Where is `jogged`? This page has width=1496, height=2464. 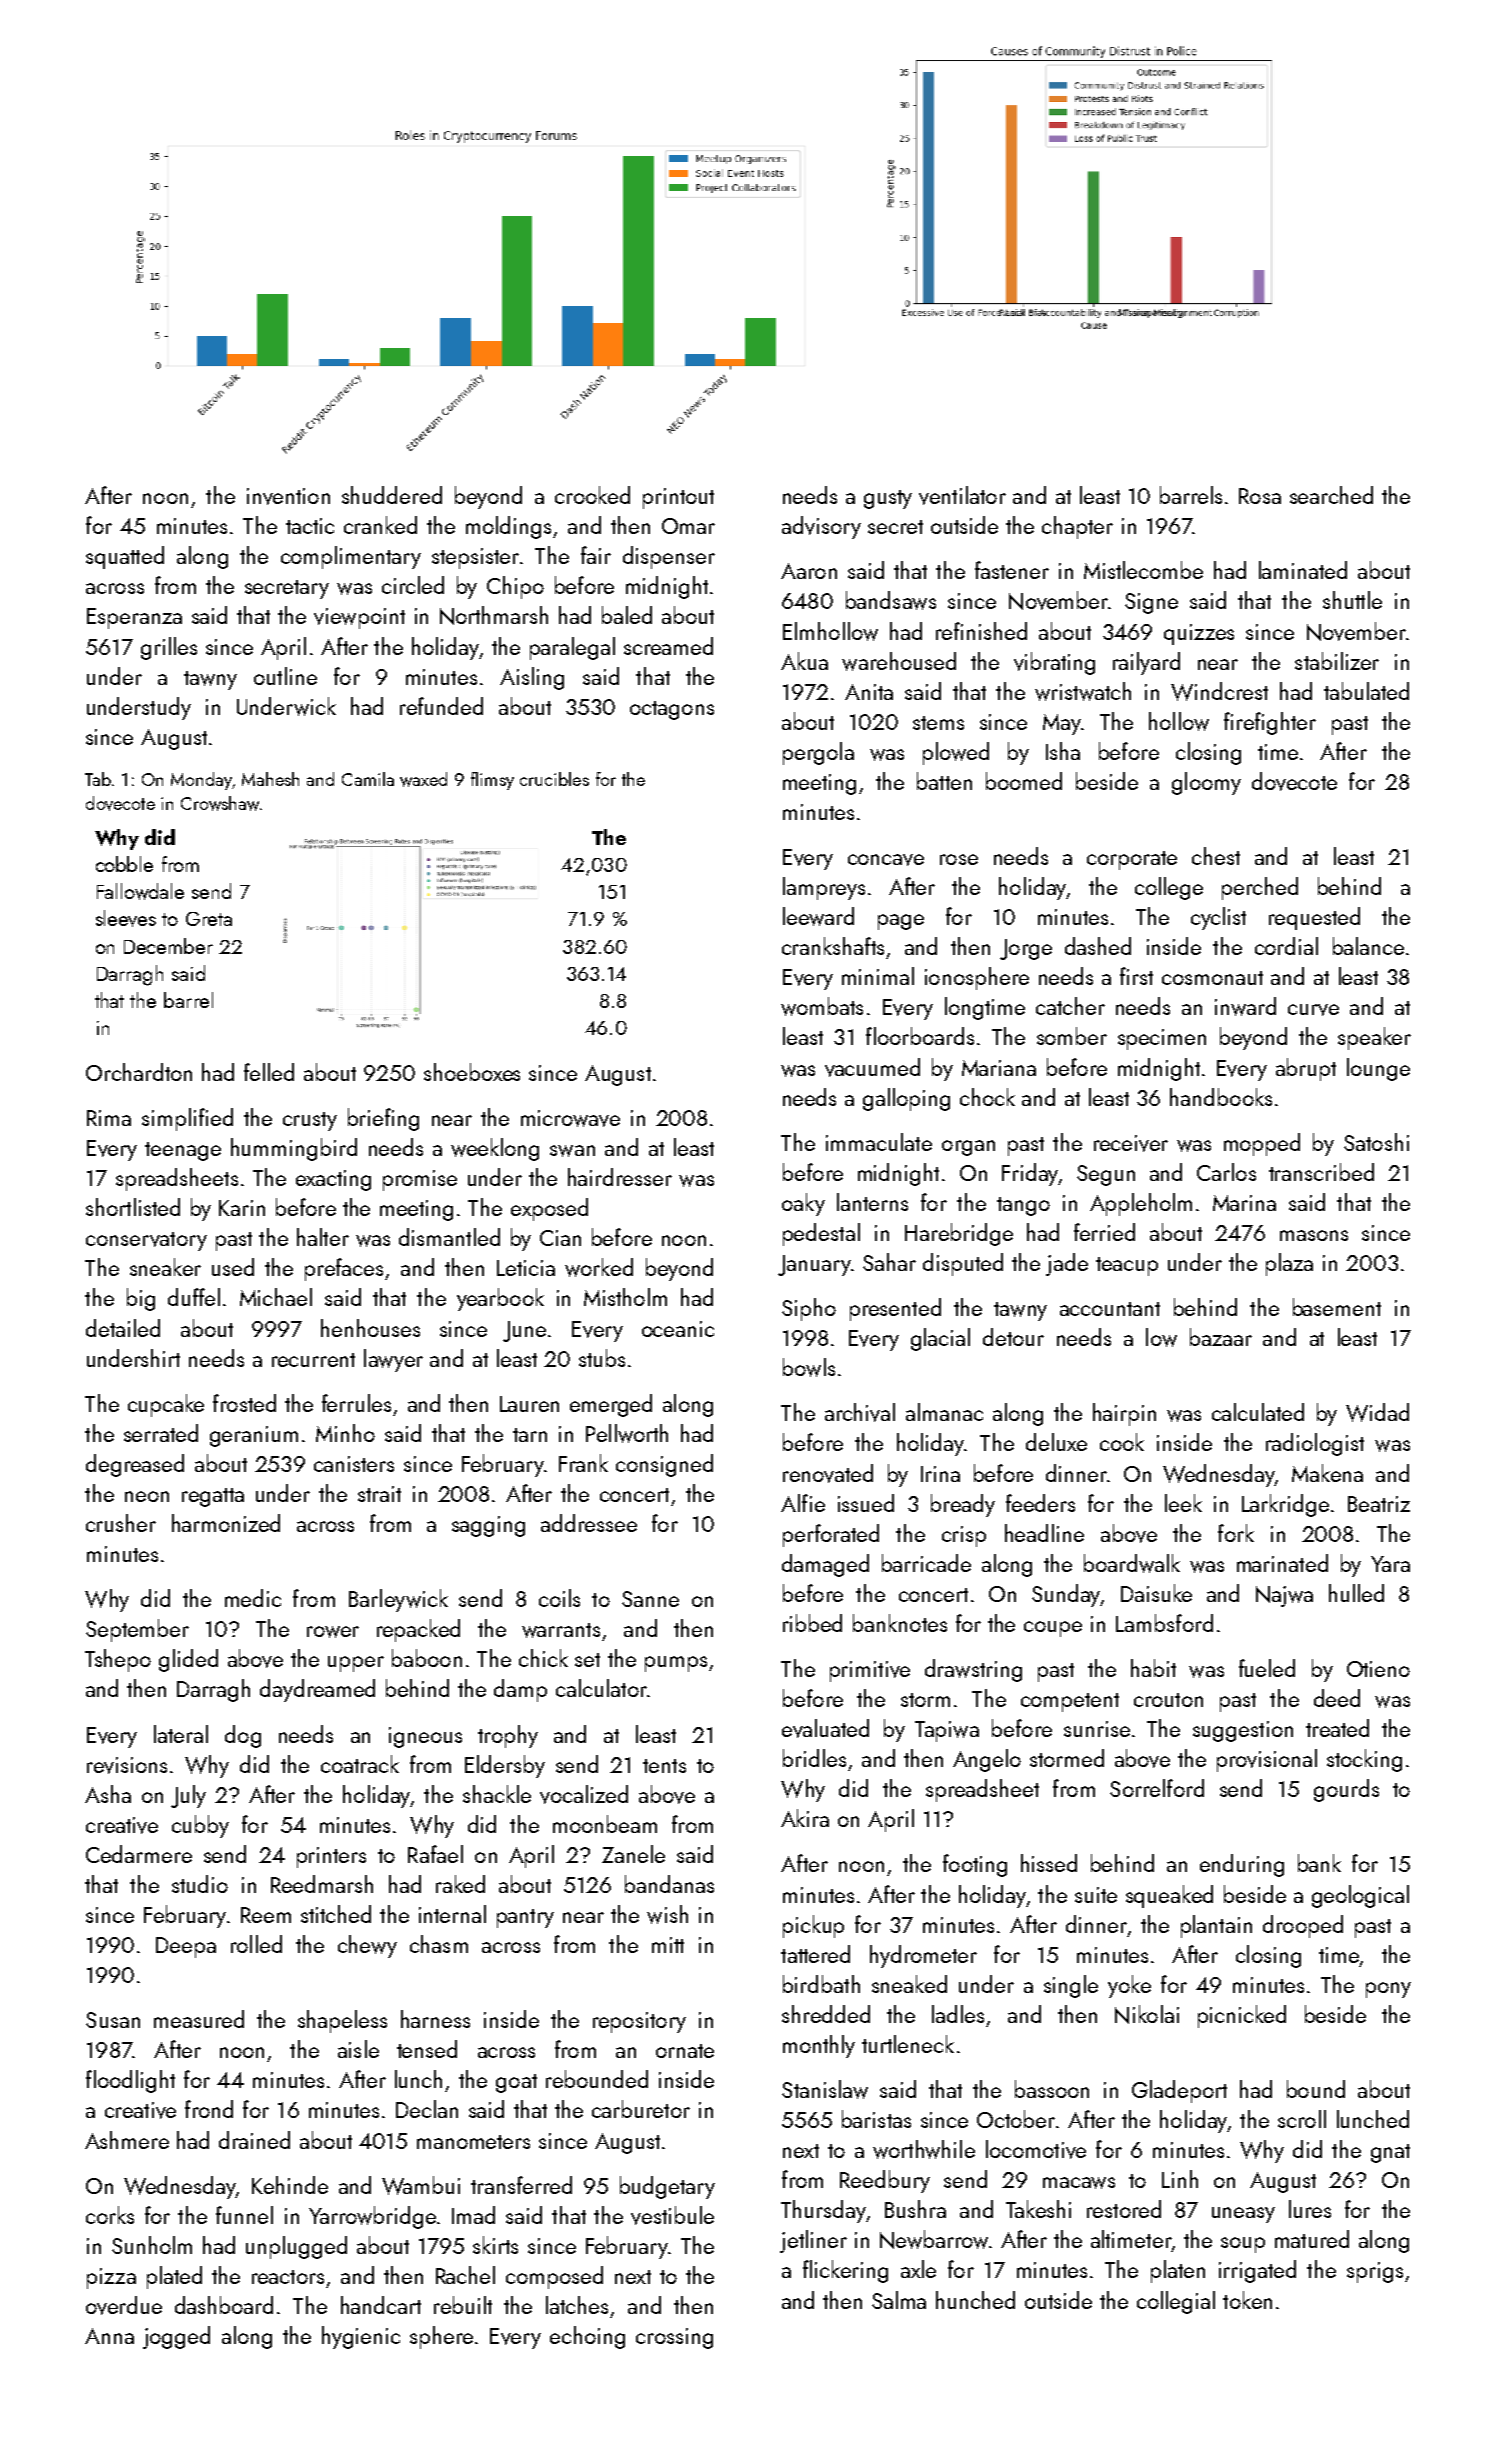
jogged is located at coordinates (176, 2337).
